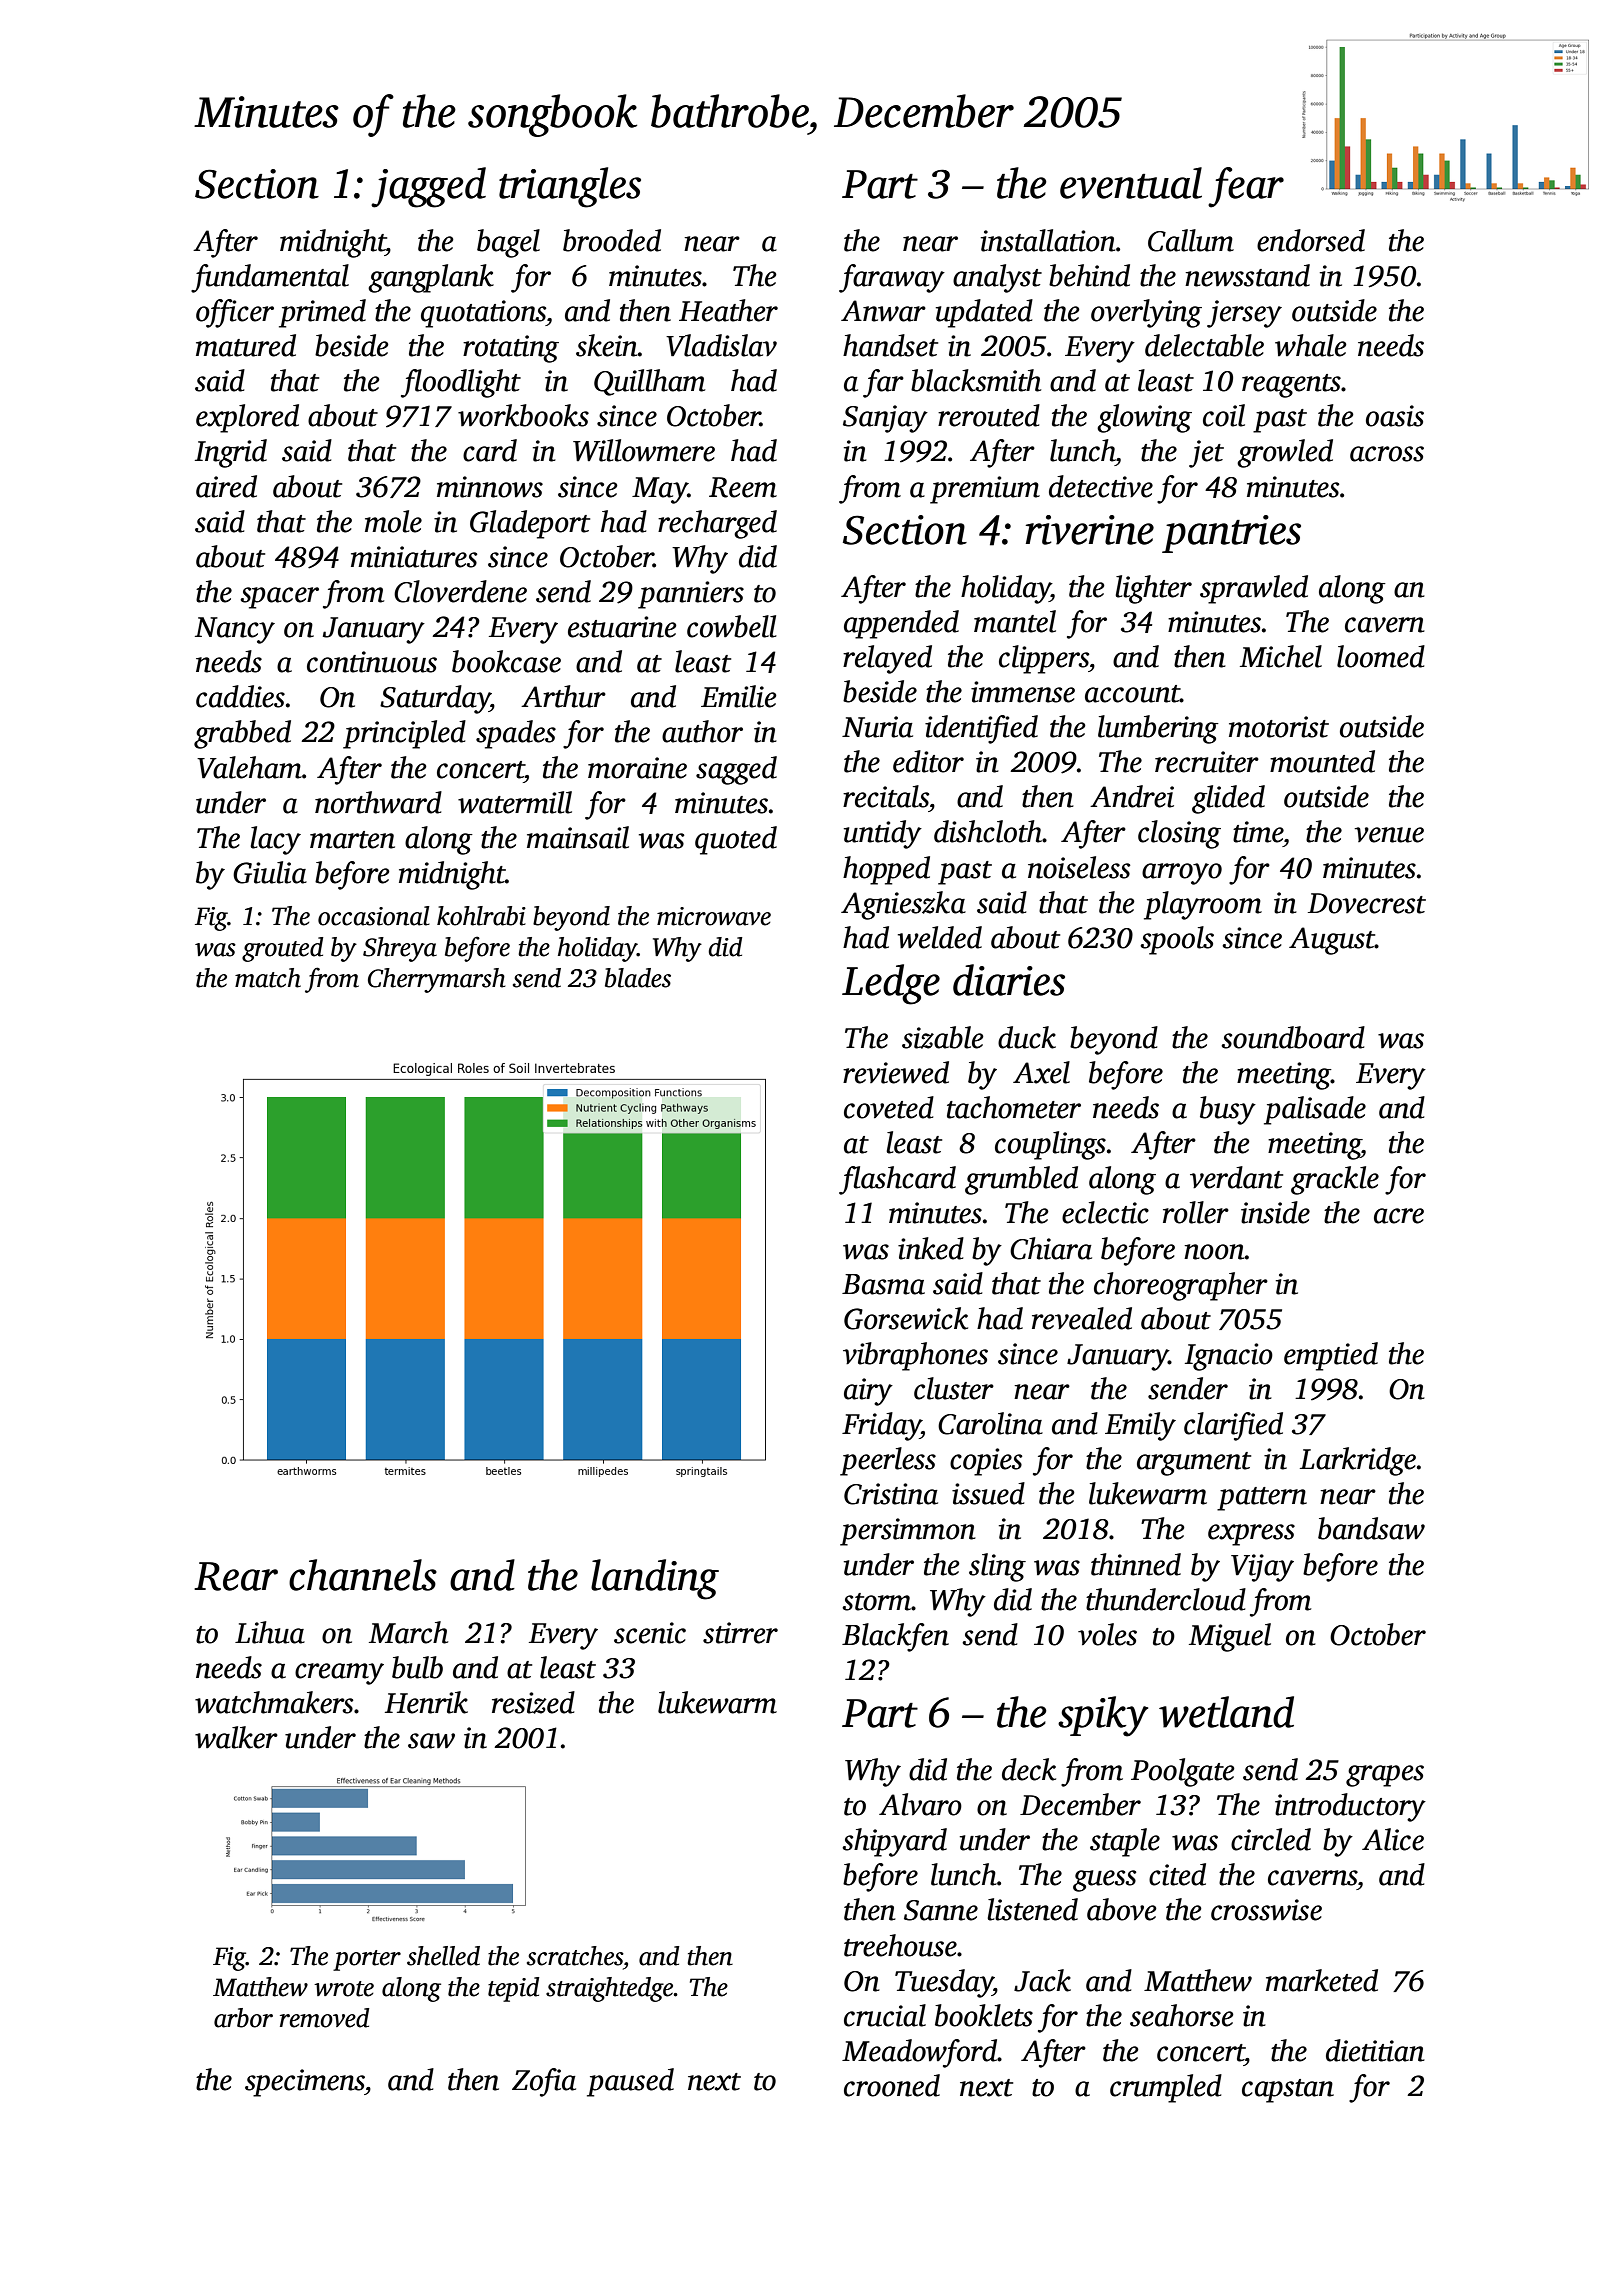 This screenshot has height=2292, width=1620. What do you see at coordinates (1041, 1072) in the screenshot?
I see `Axel` at bounding box center [1041, 1072].
